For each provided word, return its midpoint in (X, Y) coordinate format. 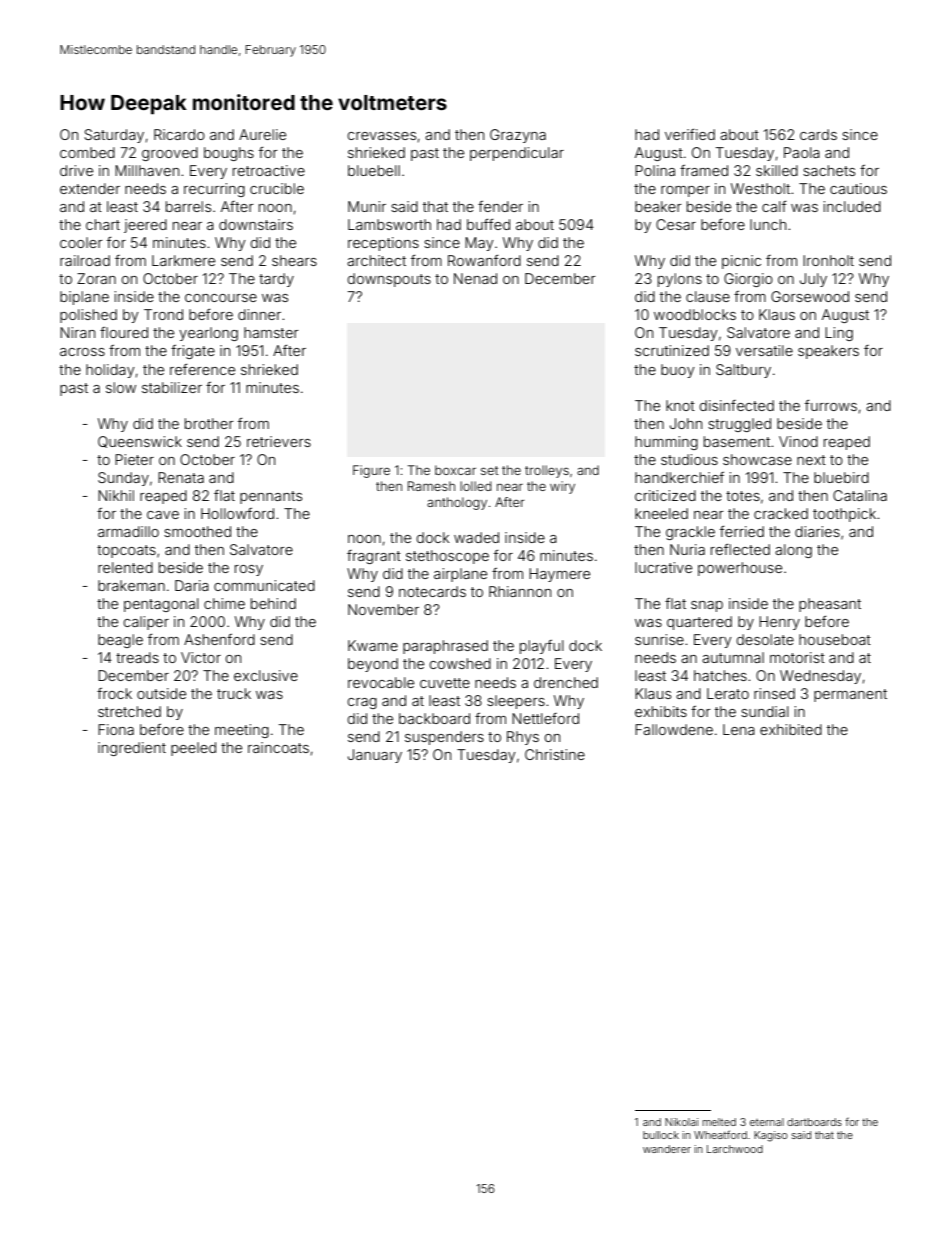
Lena (739, 729)
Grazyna (518, 136)
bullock (661, 1135)
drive (76, 170)
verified (690, 134)
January (375, 756)
